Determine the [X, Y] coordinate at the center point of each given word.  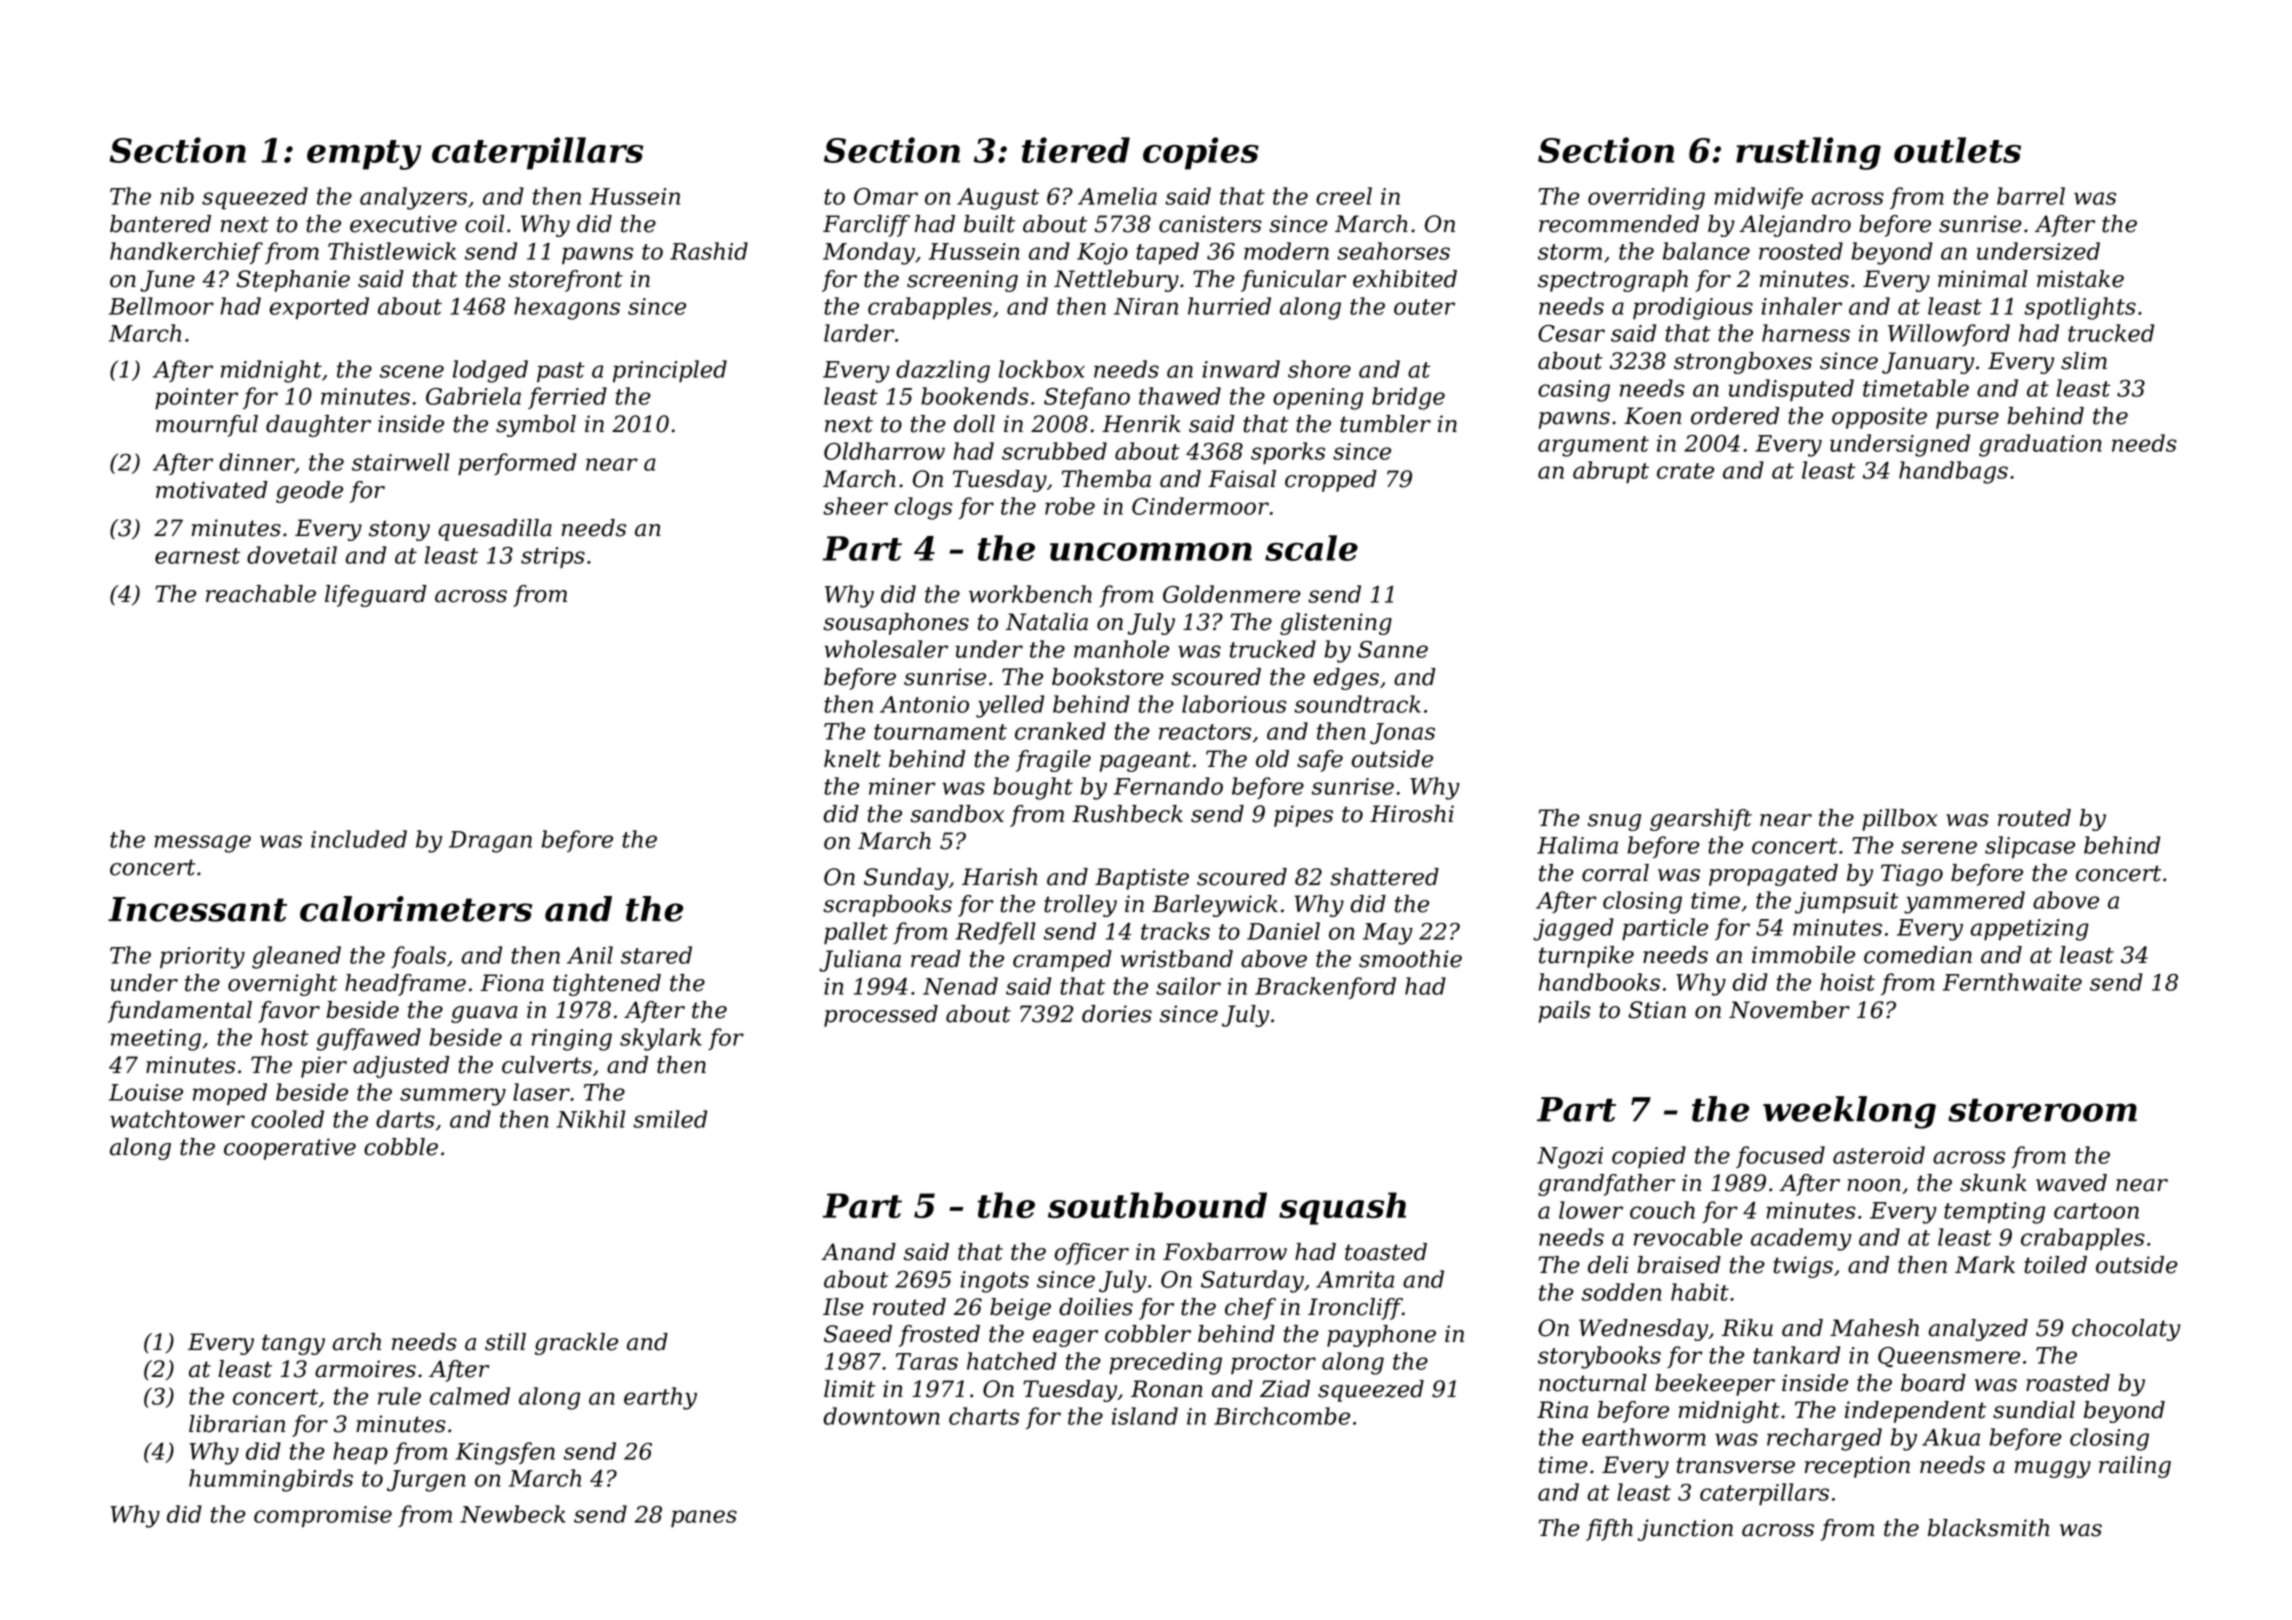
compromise [323, 1516]
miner [902, 786]
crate [1685, 471]
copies [1201, 153]
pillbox [1900, 820]
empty [364, 155]
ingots [994, 1282]
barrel [2031, 196]
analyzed [1978, 1330]
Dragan [490, 842]
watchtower [177, 1119]
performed [517, 464]
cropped [1331, 481]
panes [704, 1518]
